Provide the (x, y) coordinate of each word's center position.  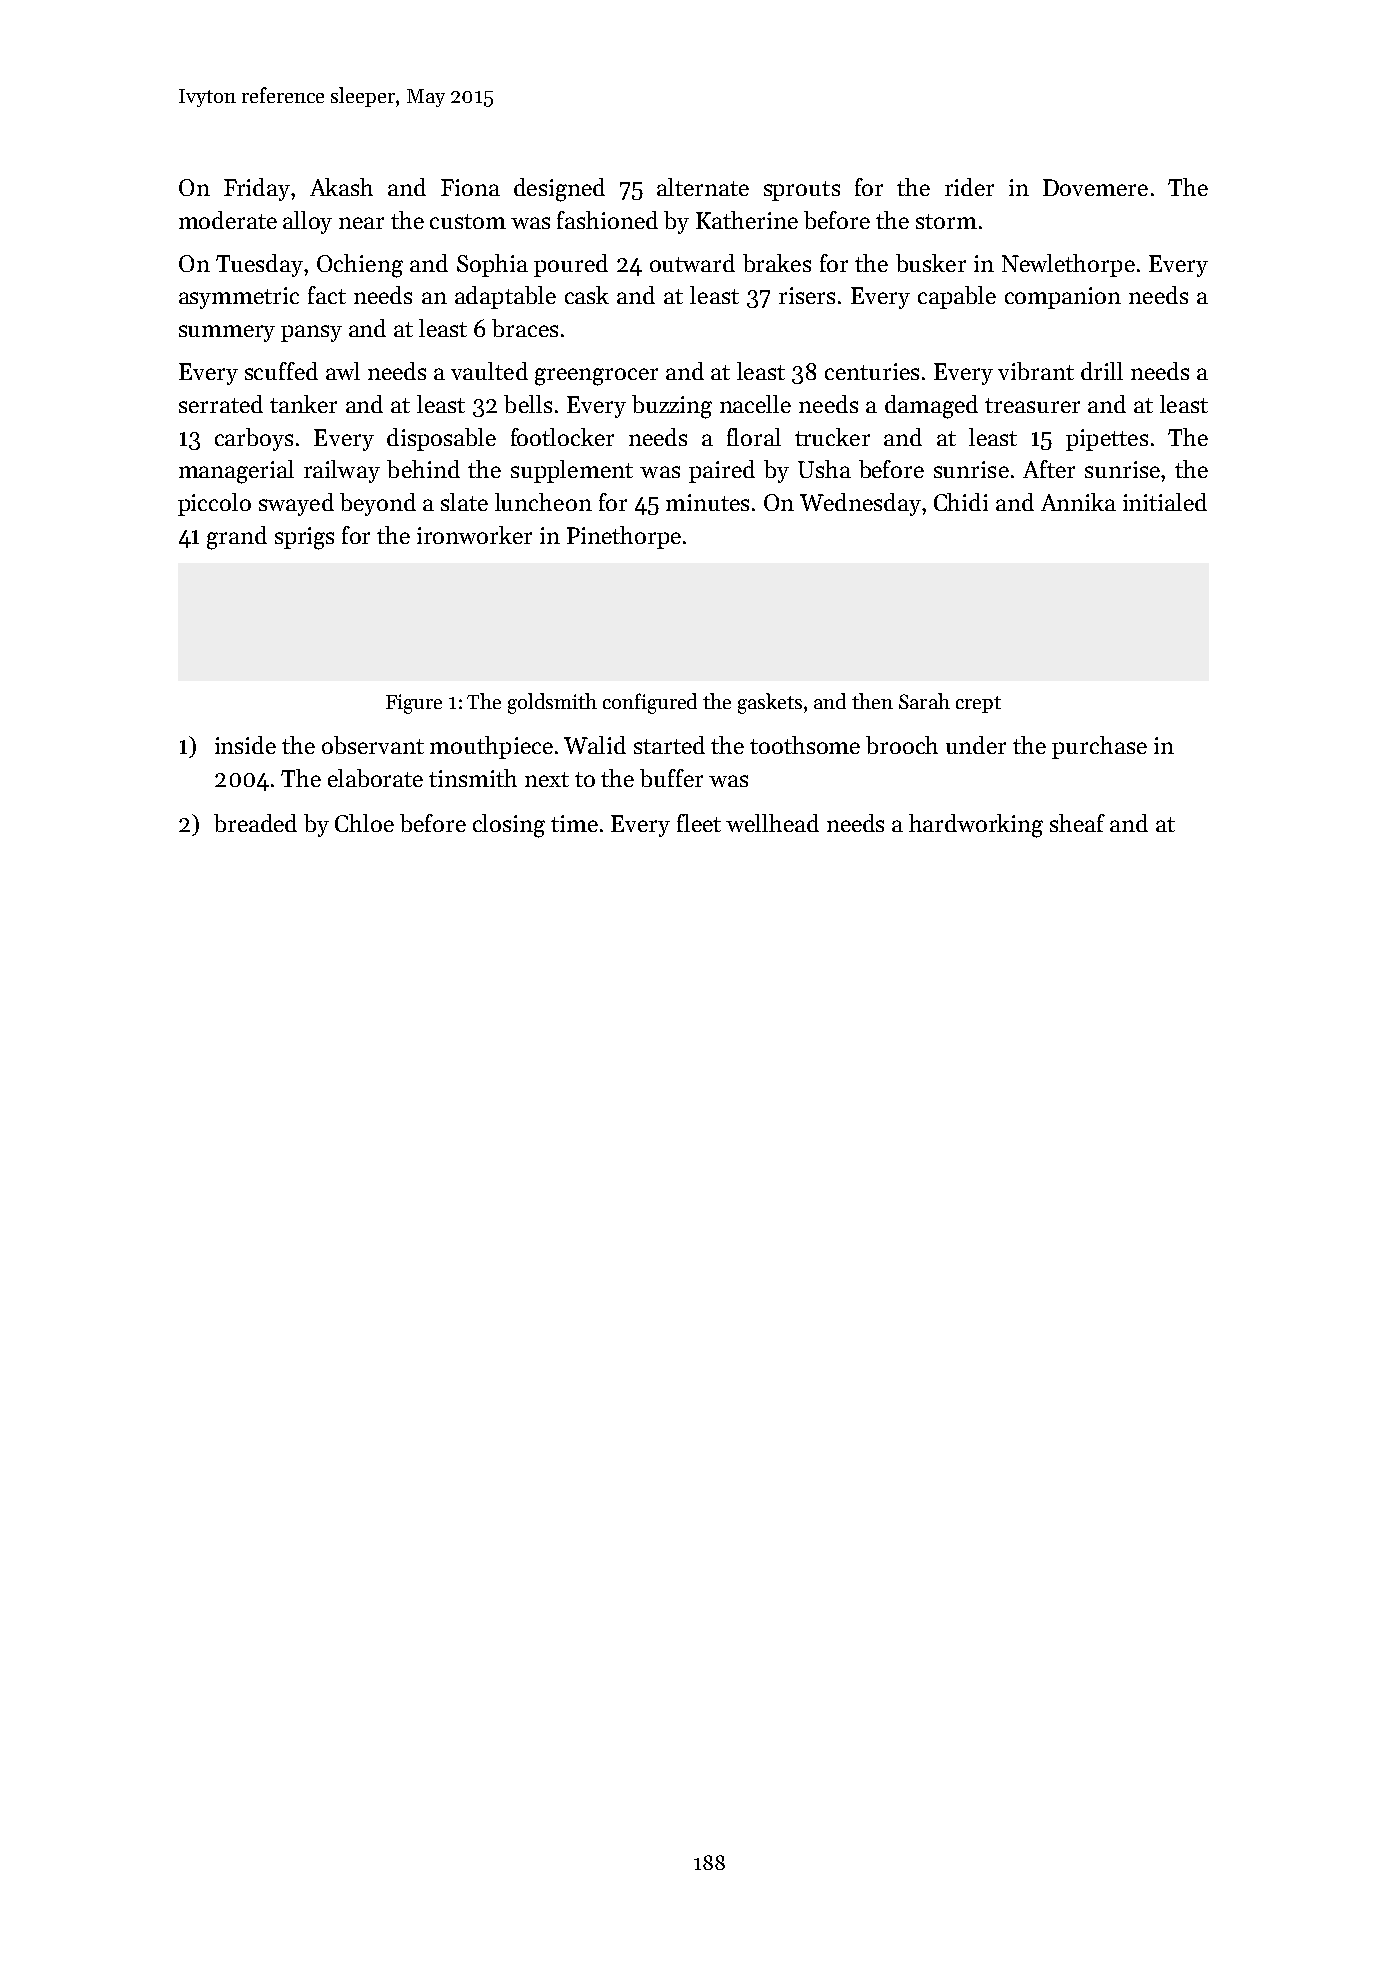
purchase (1099, 747)
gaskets (770, 703)
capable (957, 297)
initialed (1165, 502)
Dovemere (1095, 187)
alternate (703, 187)
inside (245, 745)
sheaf (1077, 823)
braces (525, 328)
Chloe (364, 823)
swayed (296, 504)
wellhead (772, 823)
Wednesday (860, 504)
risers (807, 295)
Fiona (470, 187)
